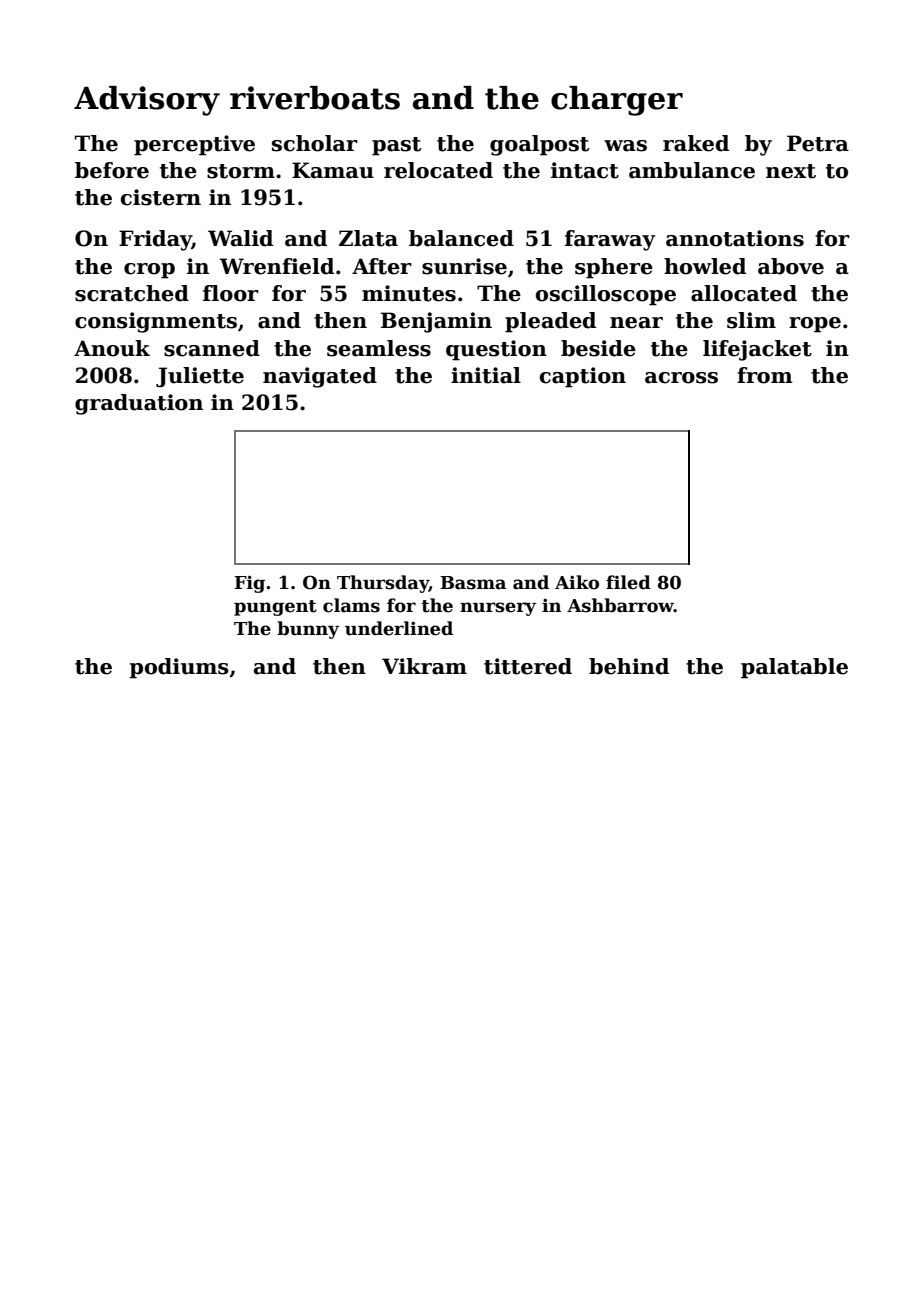  What do you see at coordinates (396, 146) in the screenshot?
I see `past` at bounding box center [396, 146].
